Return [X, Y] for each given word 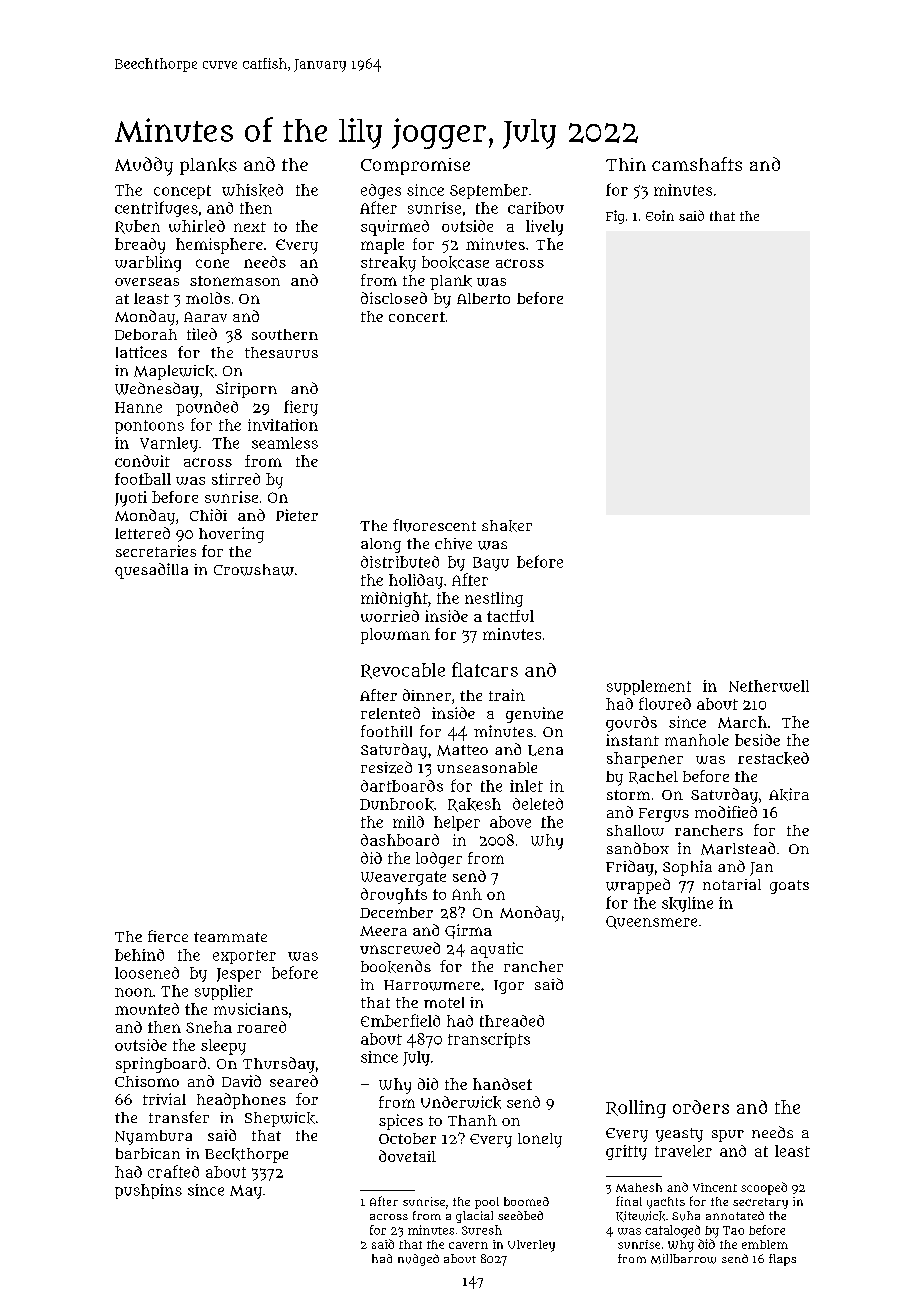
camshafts [697, 164]
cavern [468, 1245]
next [250, 227]
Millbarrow [683, 1259]
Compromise [415, 166]
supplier [224, 992]
